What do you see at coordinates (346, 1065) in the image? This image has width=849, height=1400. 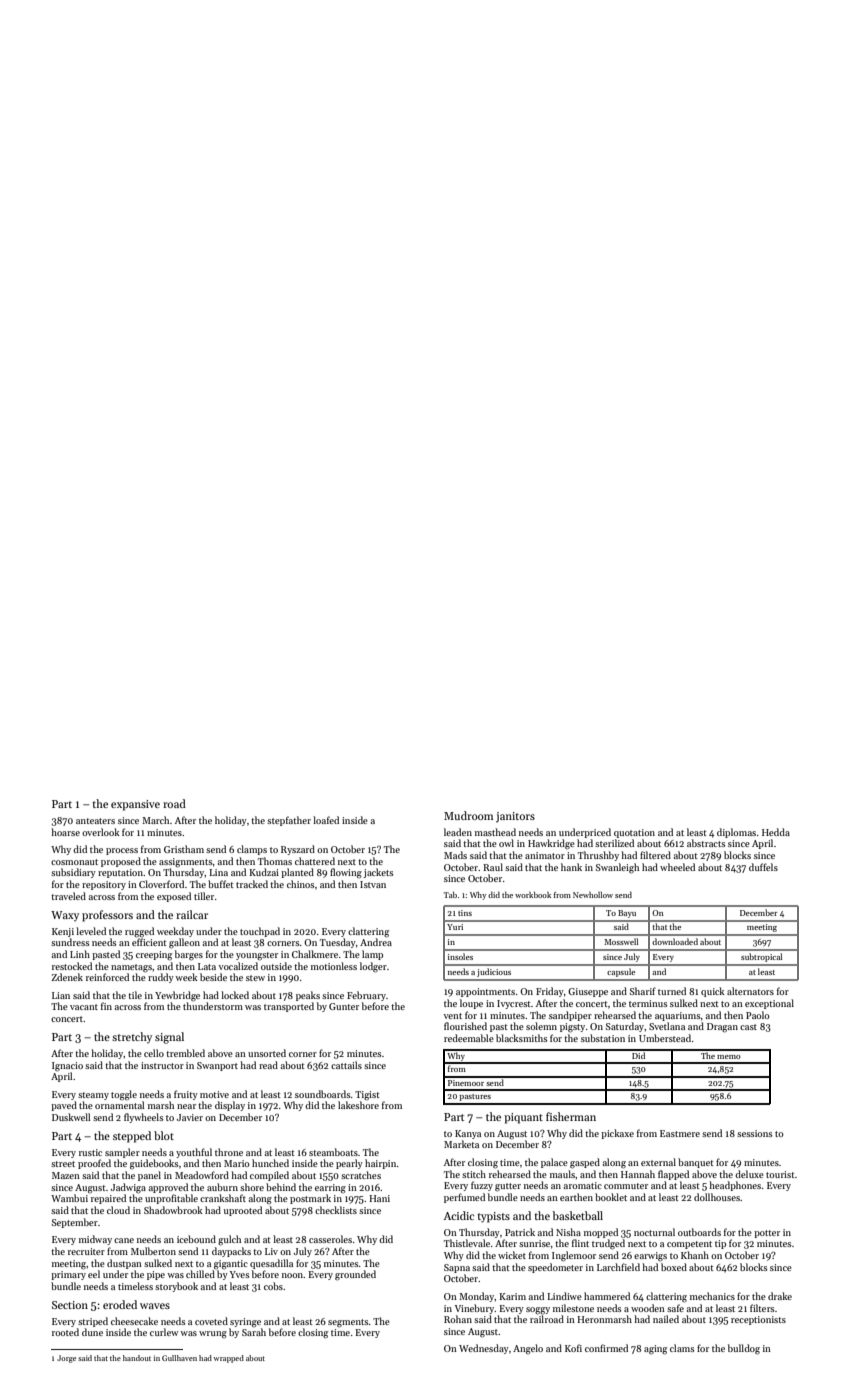 I see `cattails` at bounding box center [346, 1065].
